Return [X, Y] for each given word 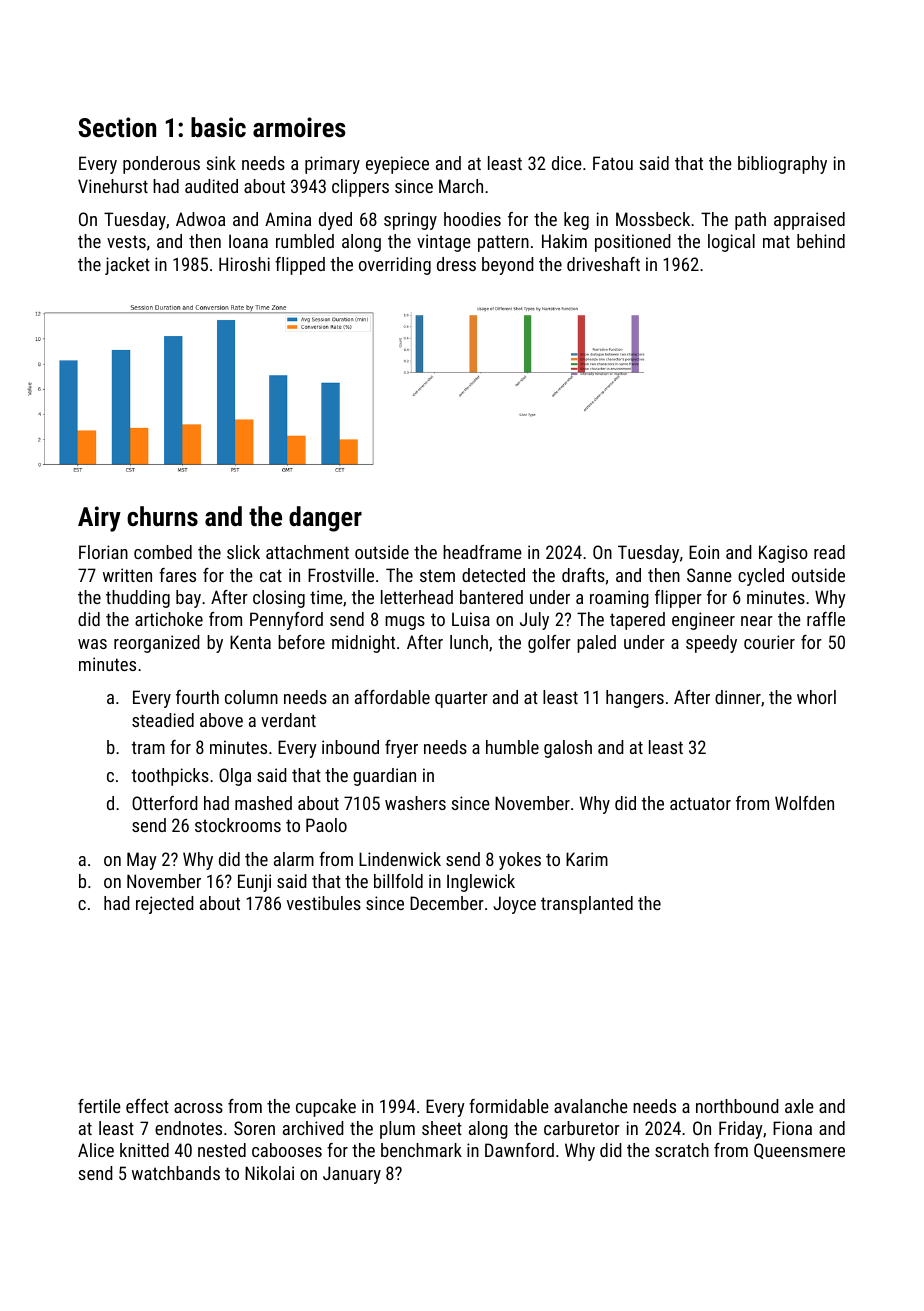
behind [821, 241]
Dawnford [519, 1150]
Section [117, 127]
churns [162, 516]
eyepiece [397, 165]
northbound [737, 1106]
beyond [508, 266]
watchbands [176, 1173]
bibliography [782, 165]
